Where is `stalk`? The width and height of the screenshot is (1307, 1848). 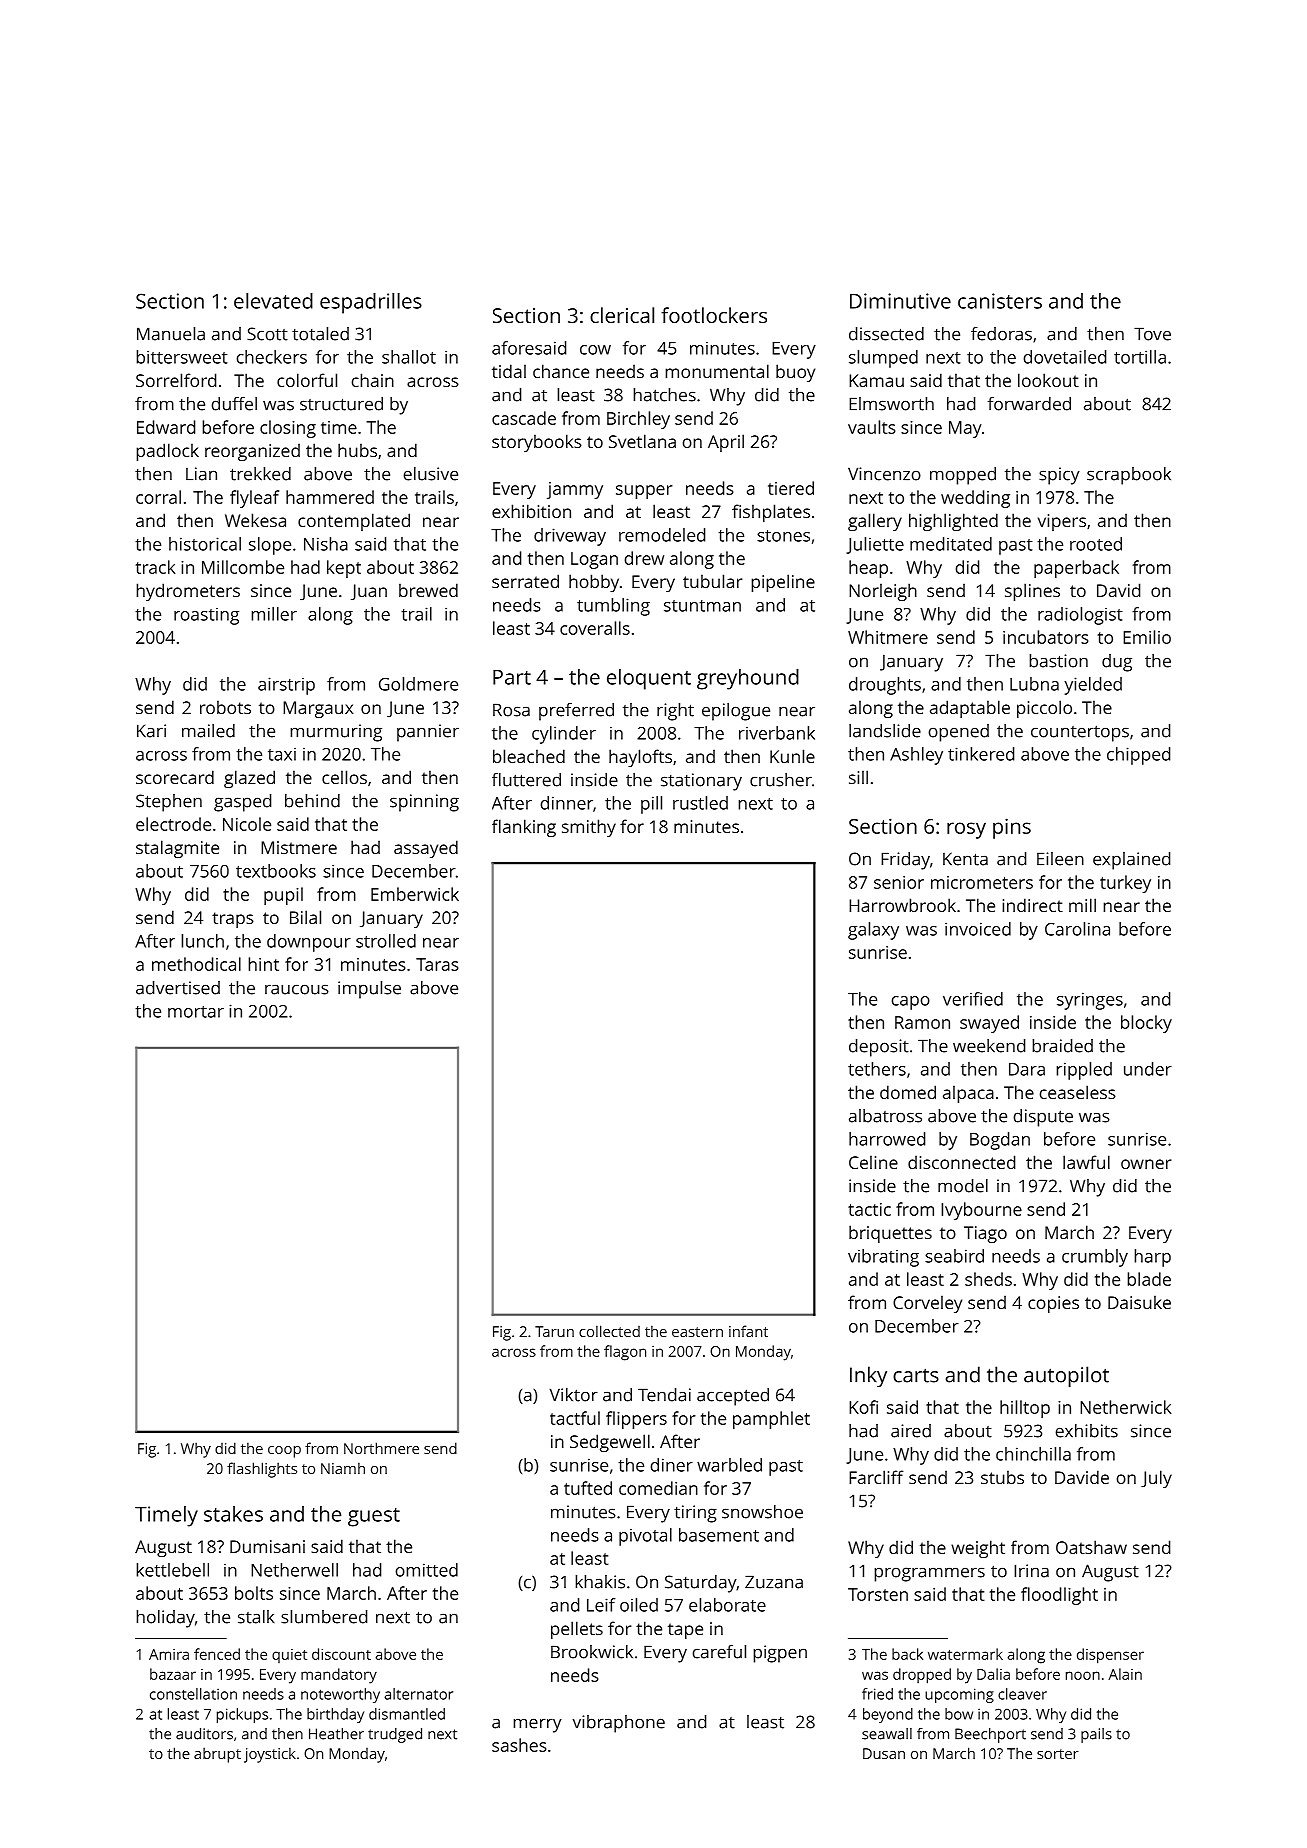
stalk is located at coordinates (256, 1617).
